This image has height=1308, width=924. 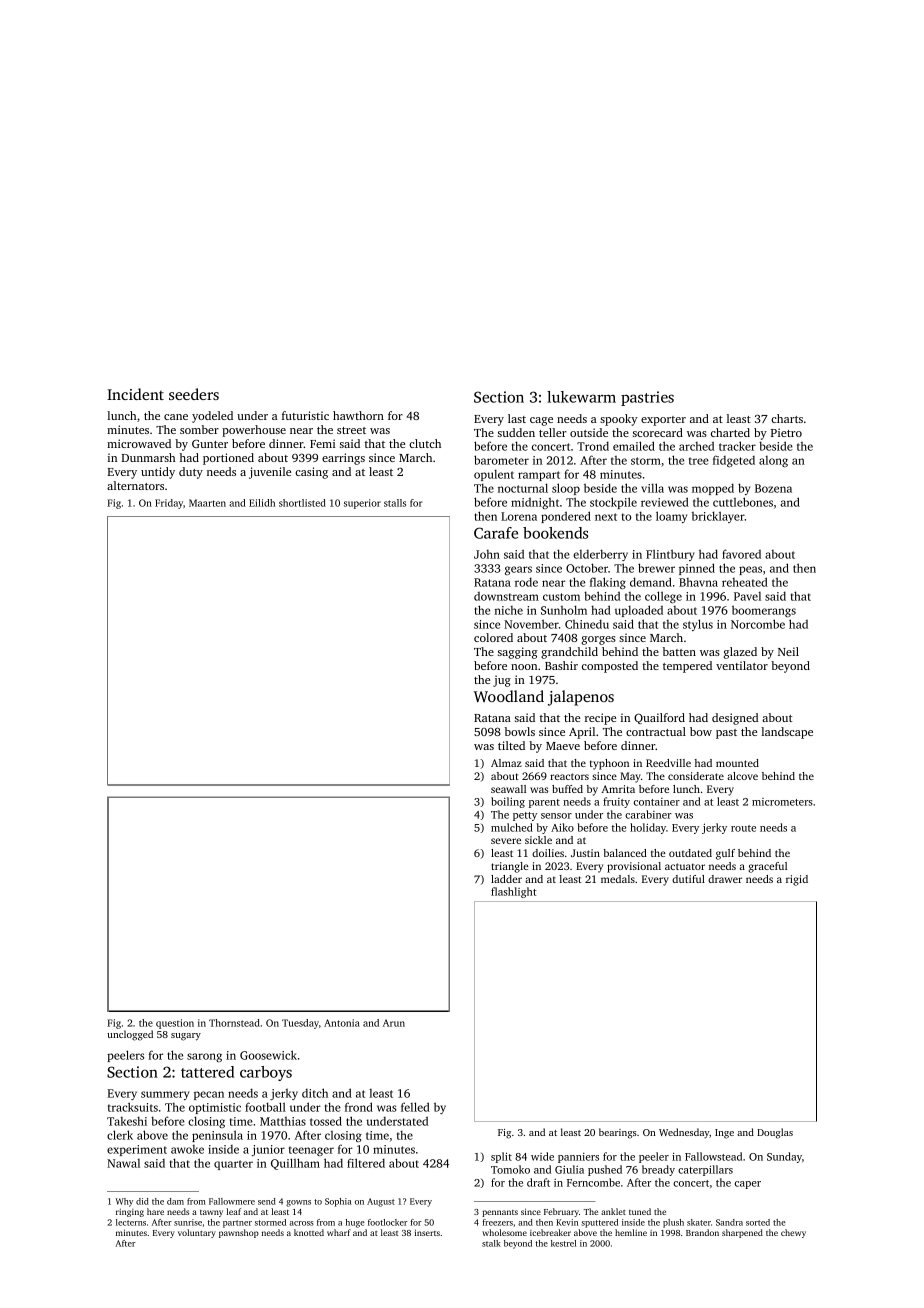 What do you see at coordinates (608, 583) in the image?
I see `flaking` at bounding box center [608, 583].
